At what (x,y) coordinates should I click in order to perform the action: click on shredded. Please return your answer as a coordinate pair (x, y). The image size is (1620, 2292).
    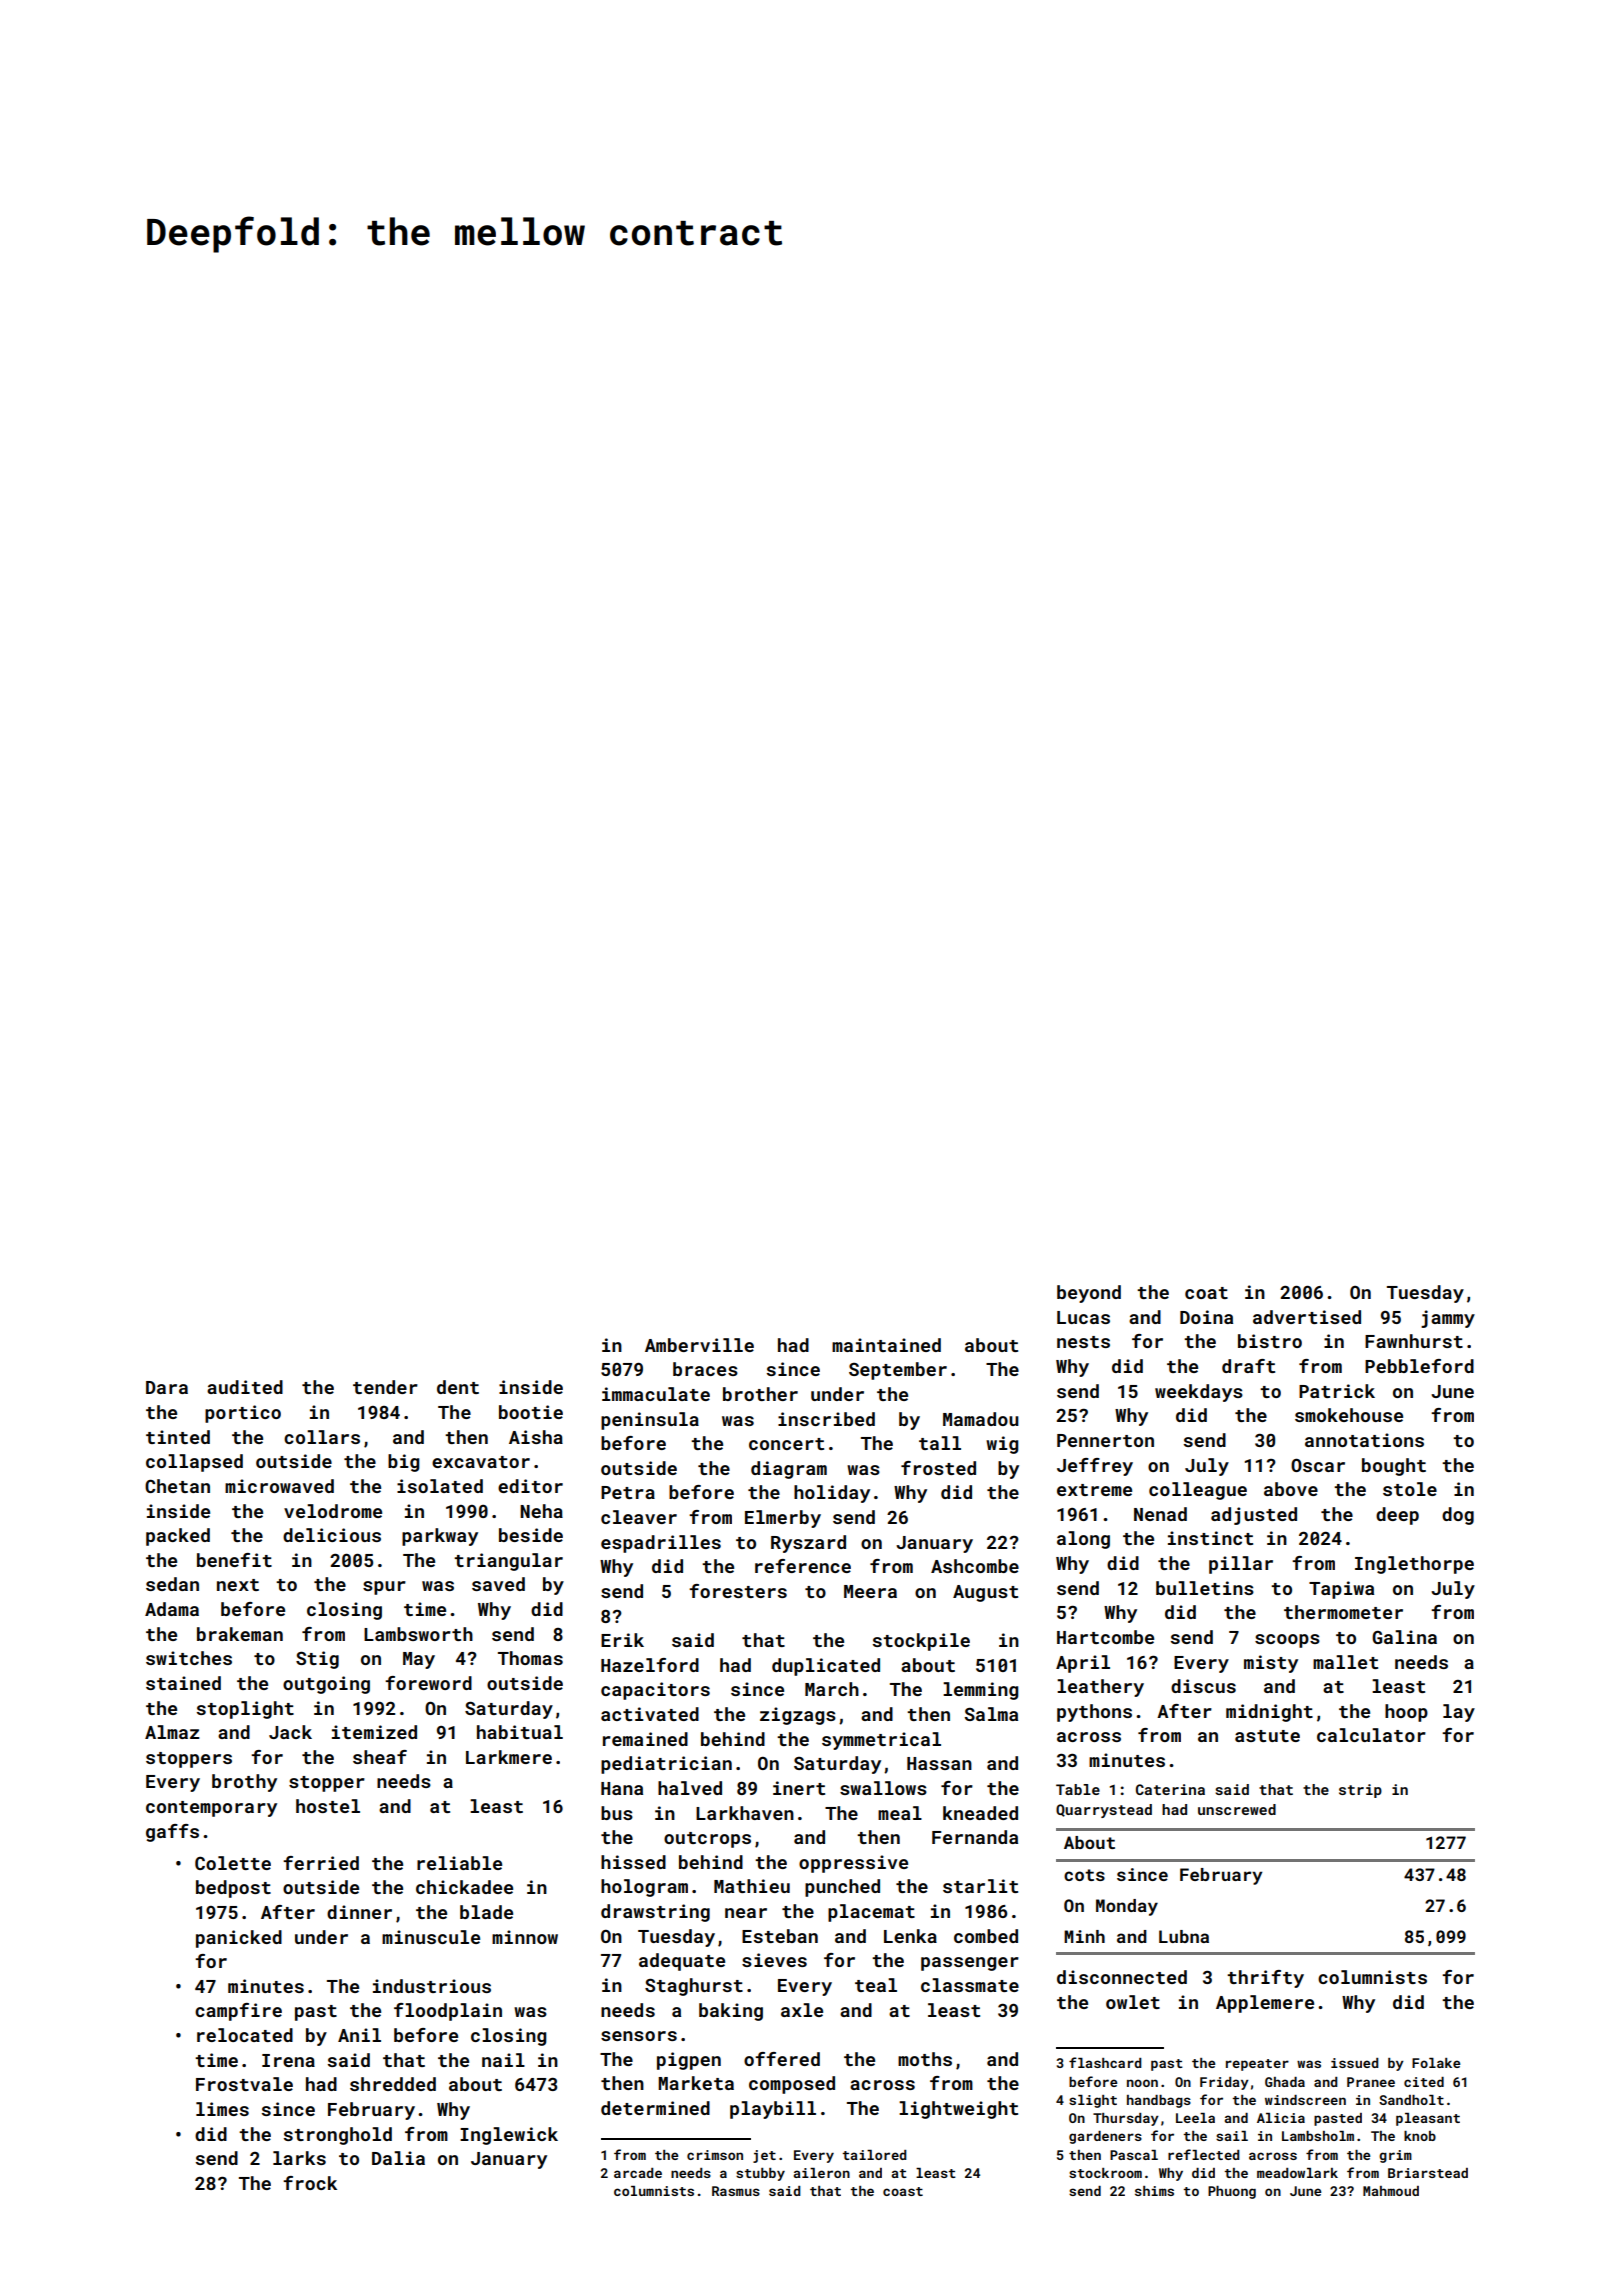
    Looking at the image, I should click on (393, 2084).
